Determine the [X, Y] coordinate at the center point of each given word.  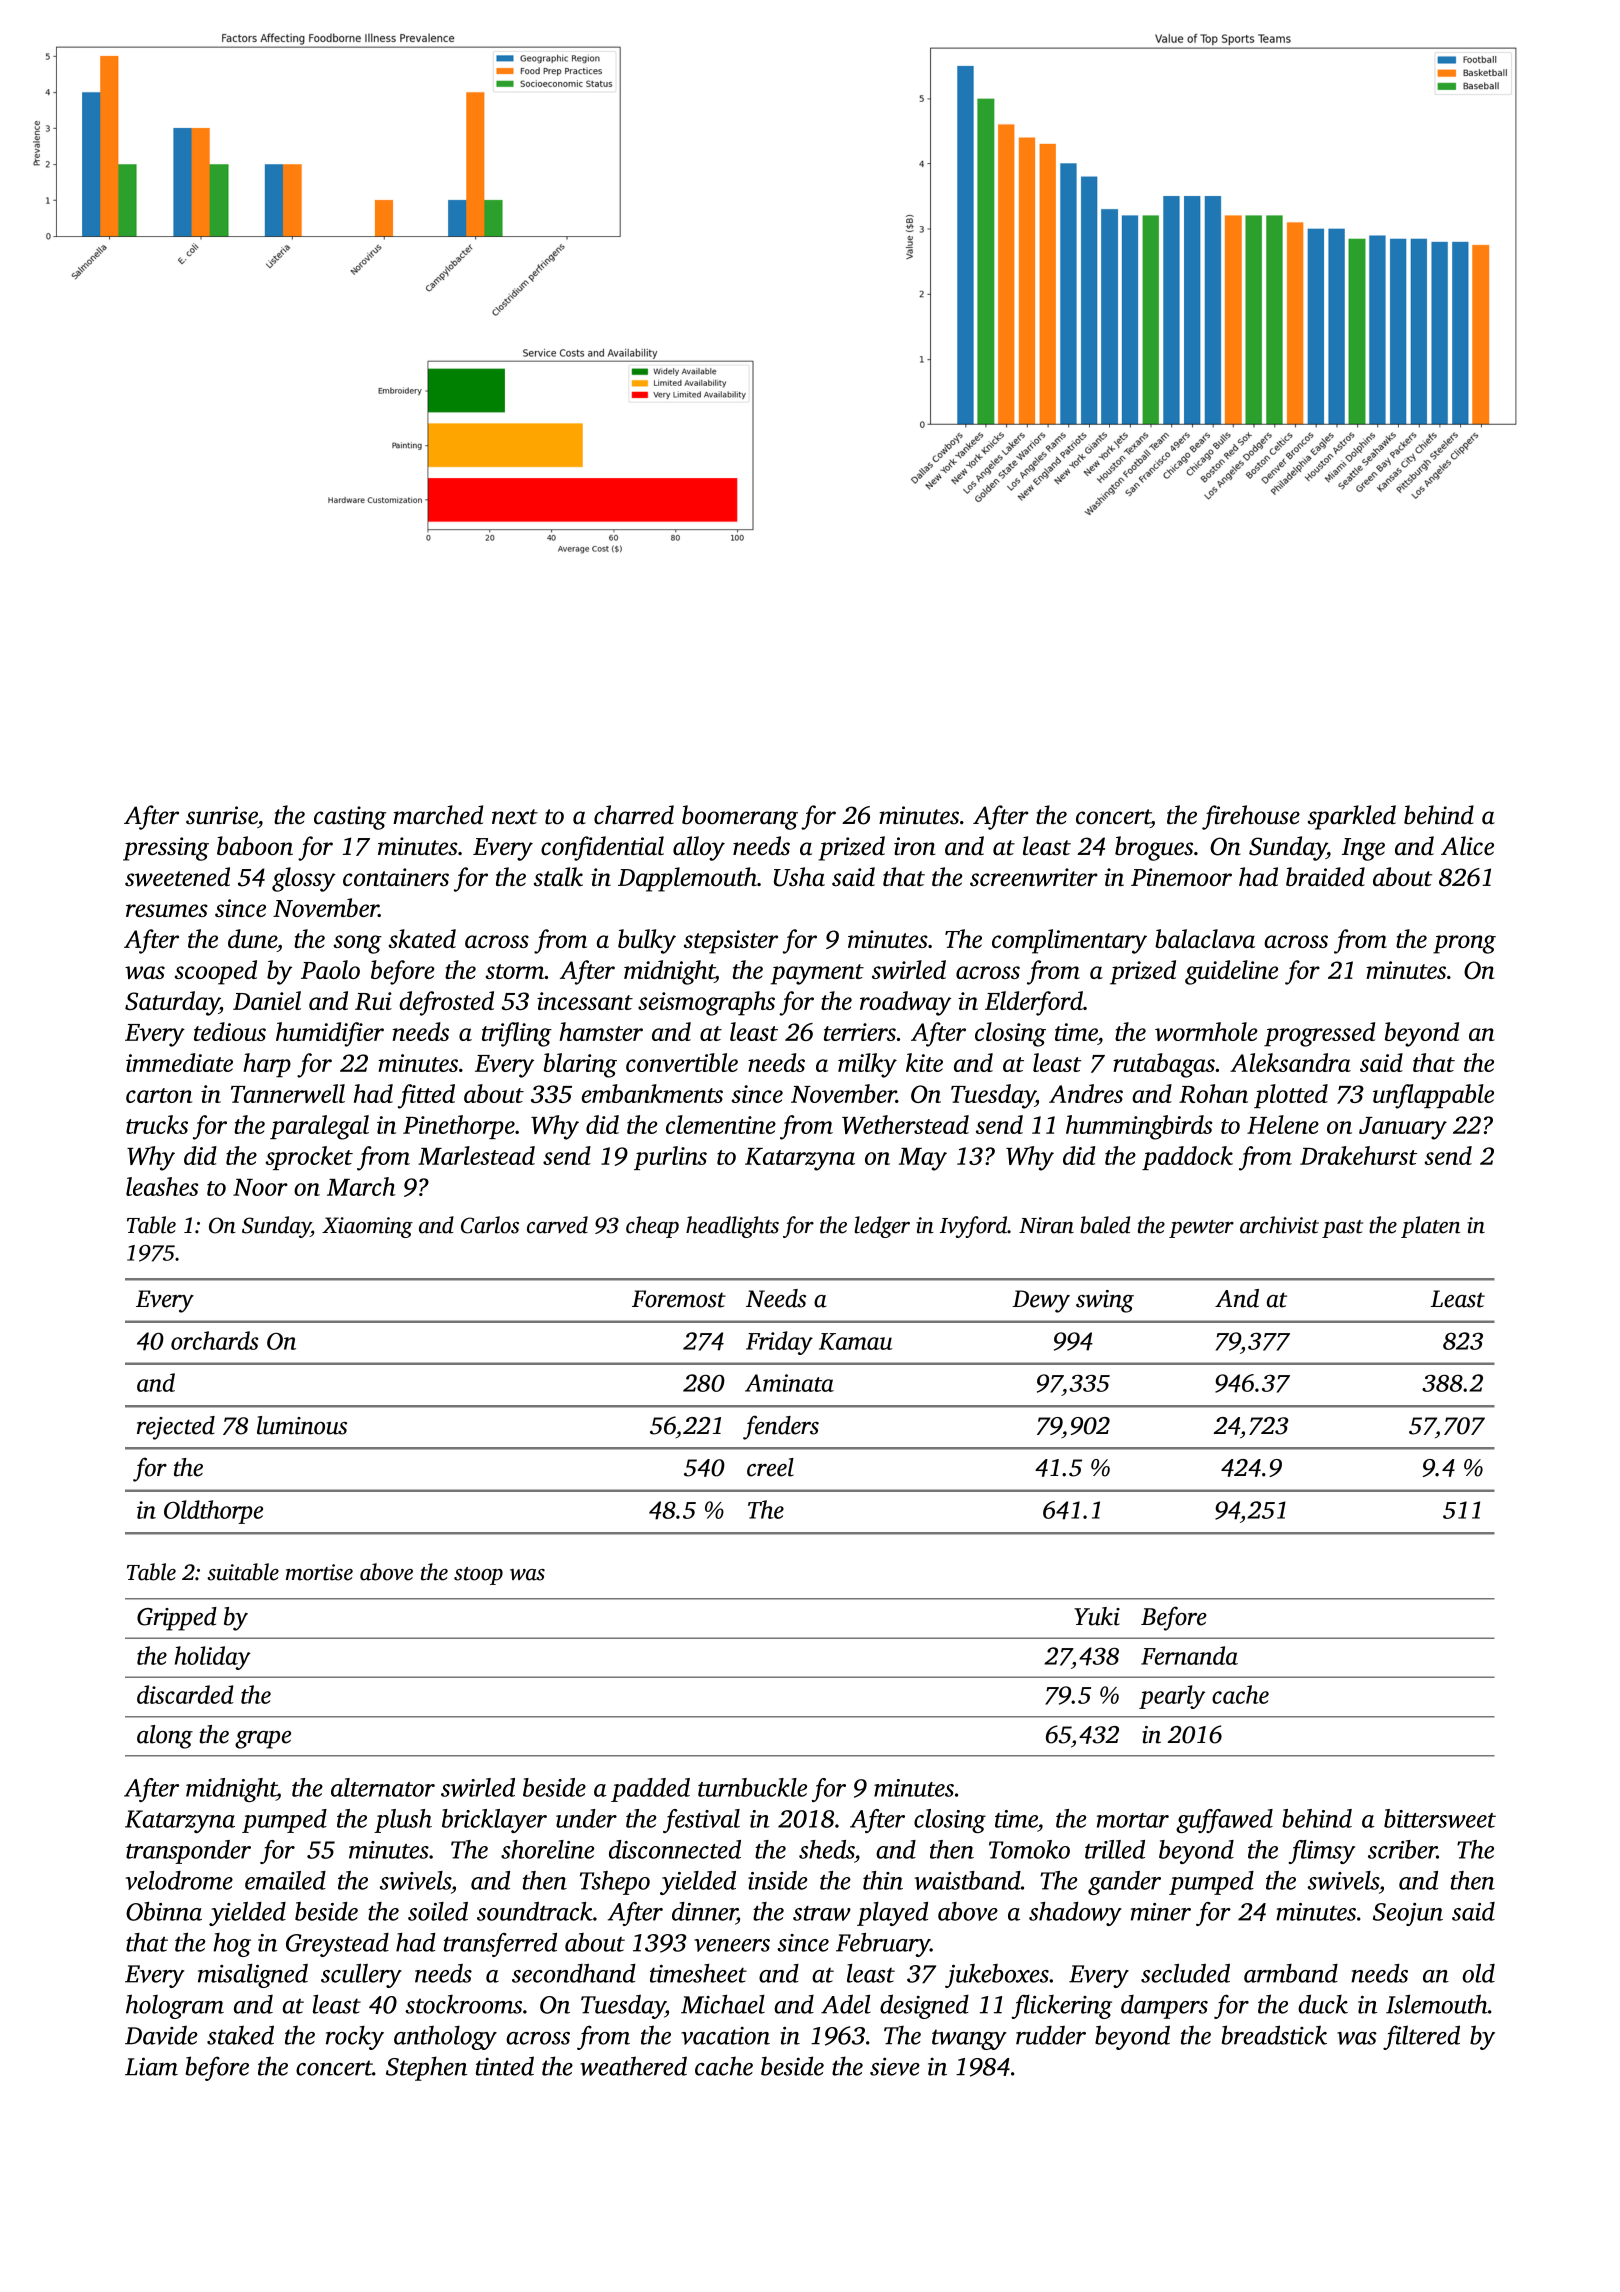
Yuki [1097, 1616]
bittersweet [1440, 1818]
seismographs [706, 1003]
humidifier [330, 1034]
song [357, 944]
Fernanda [1189, 1655]
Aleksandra [1290, 1062]
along [165, 1737]
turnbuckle [752, 1787]
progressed [1319, 1034]
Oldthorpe [213, 1512]
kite [924, 1062]
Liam [151, 2066]
